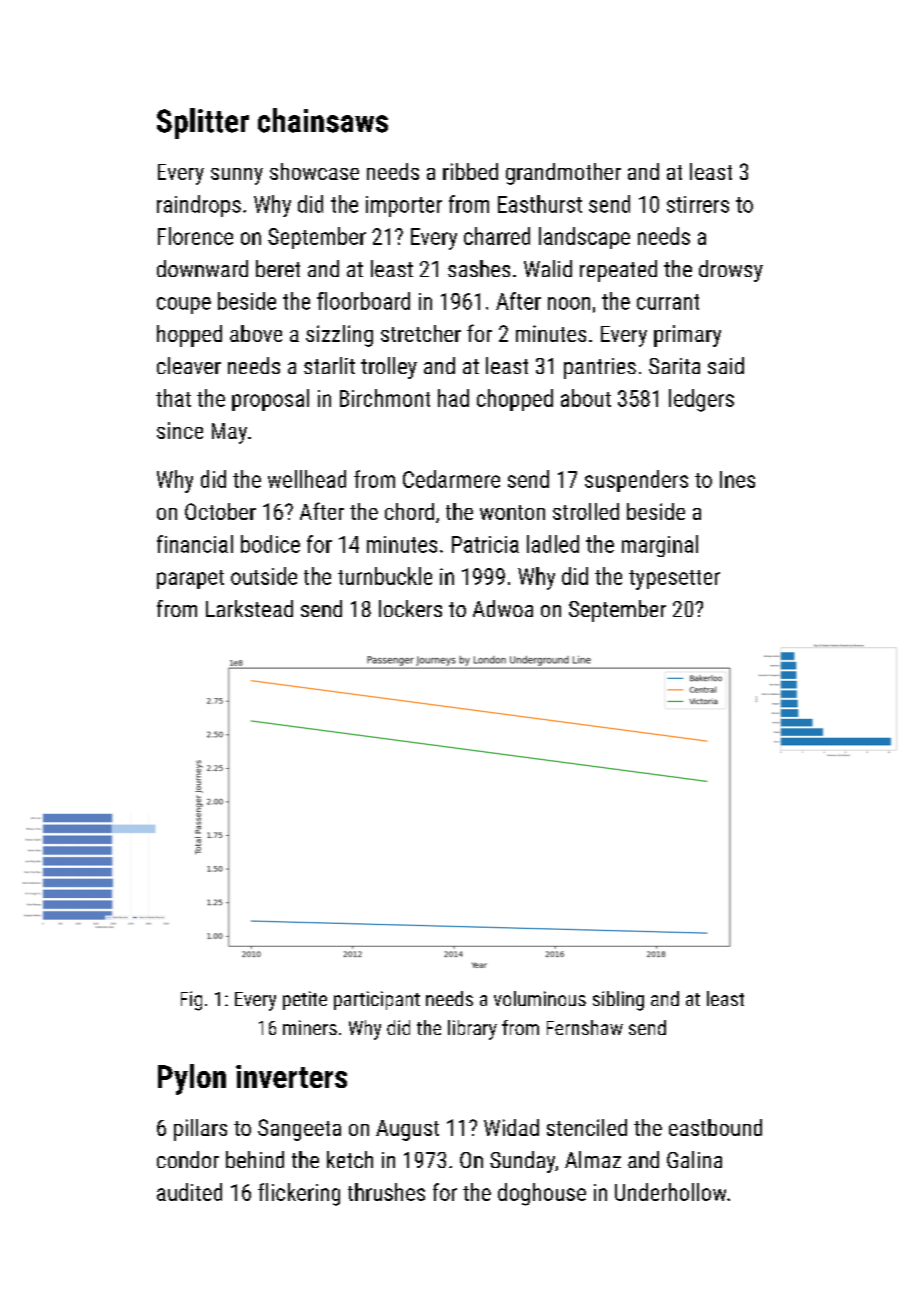 The image size is (924, 1311). Describe the element at coordinates (409, 511) in the page. I see `chord` at that location.
